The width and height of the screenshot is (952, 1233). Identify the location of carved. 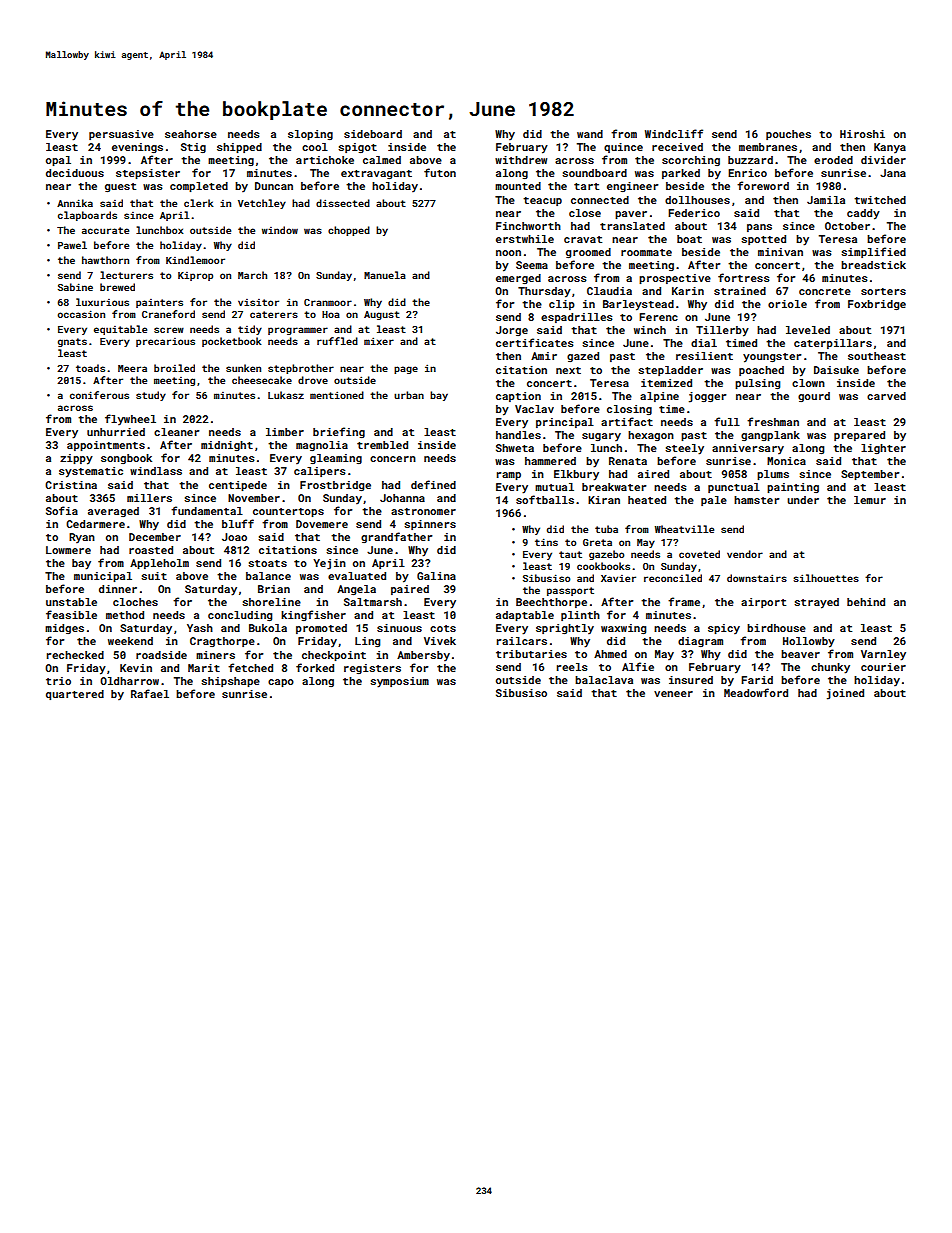
(886, 396).
